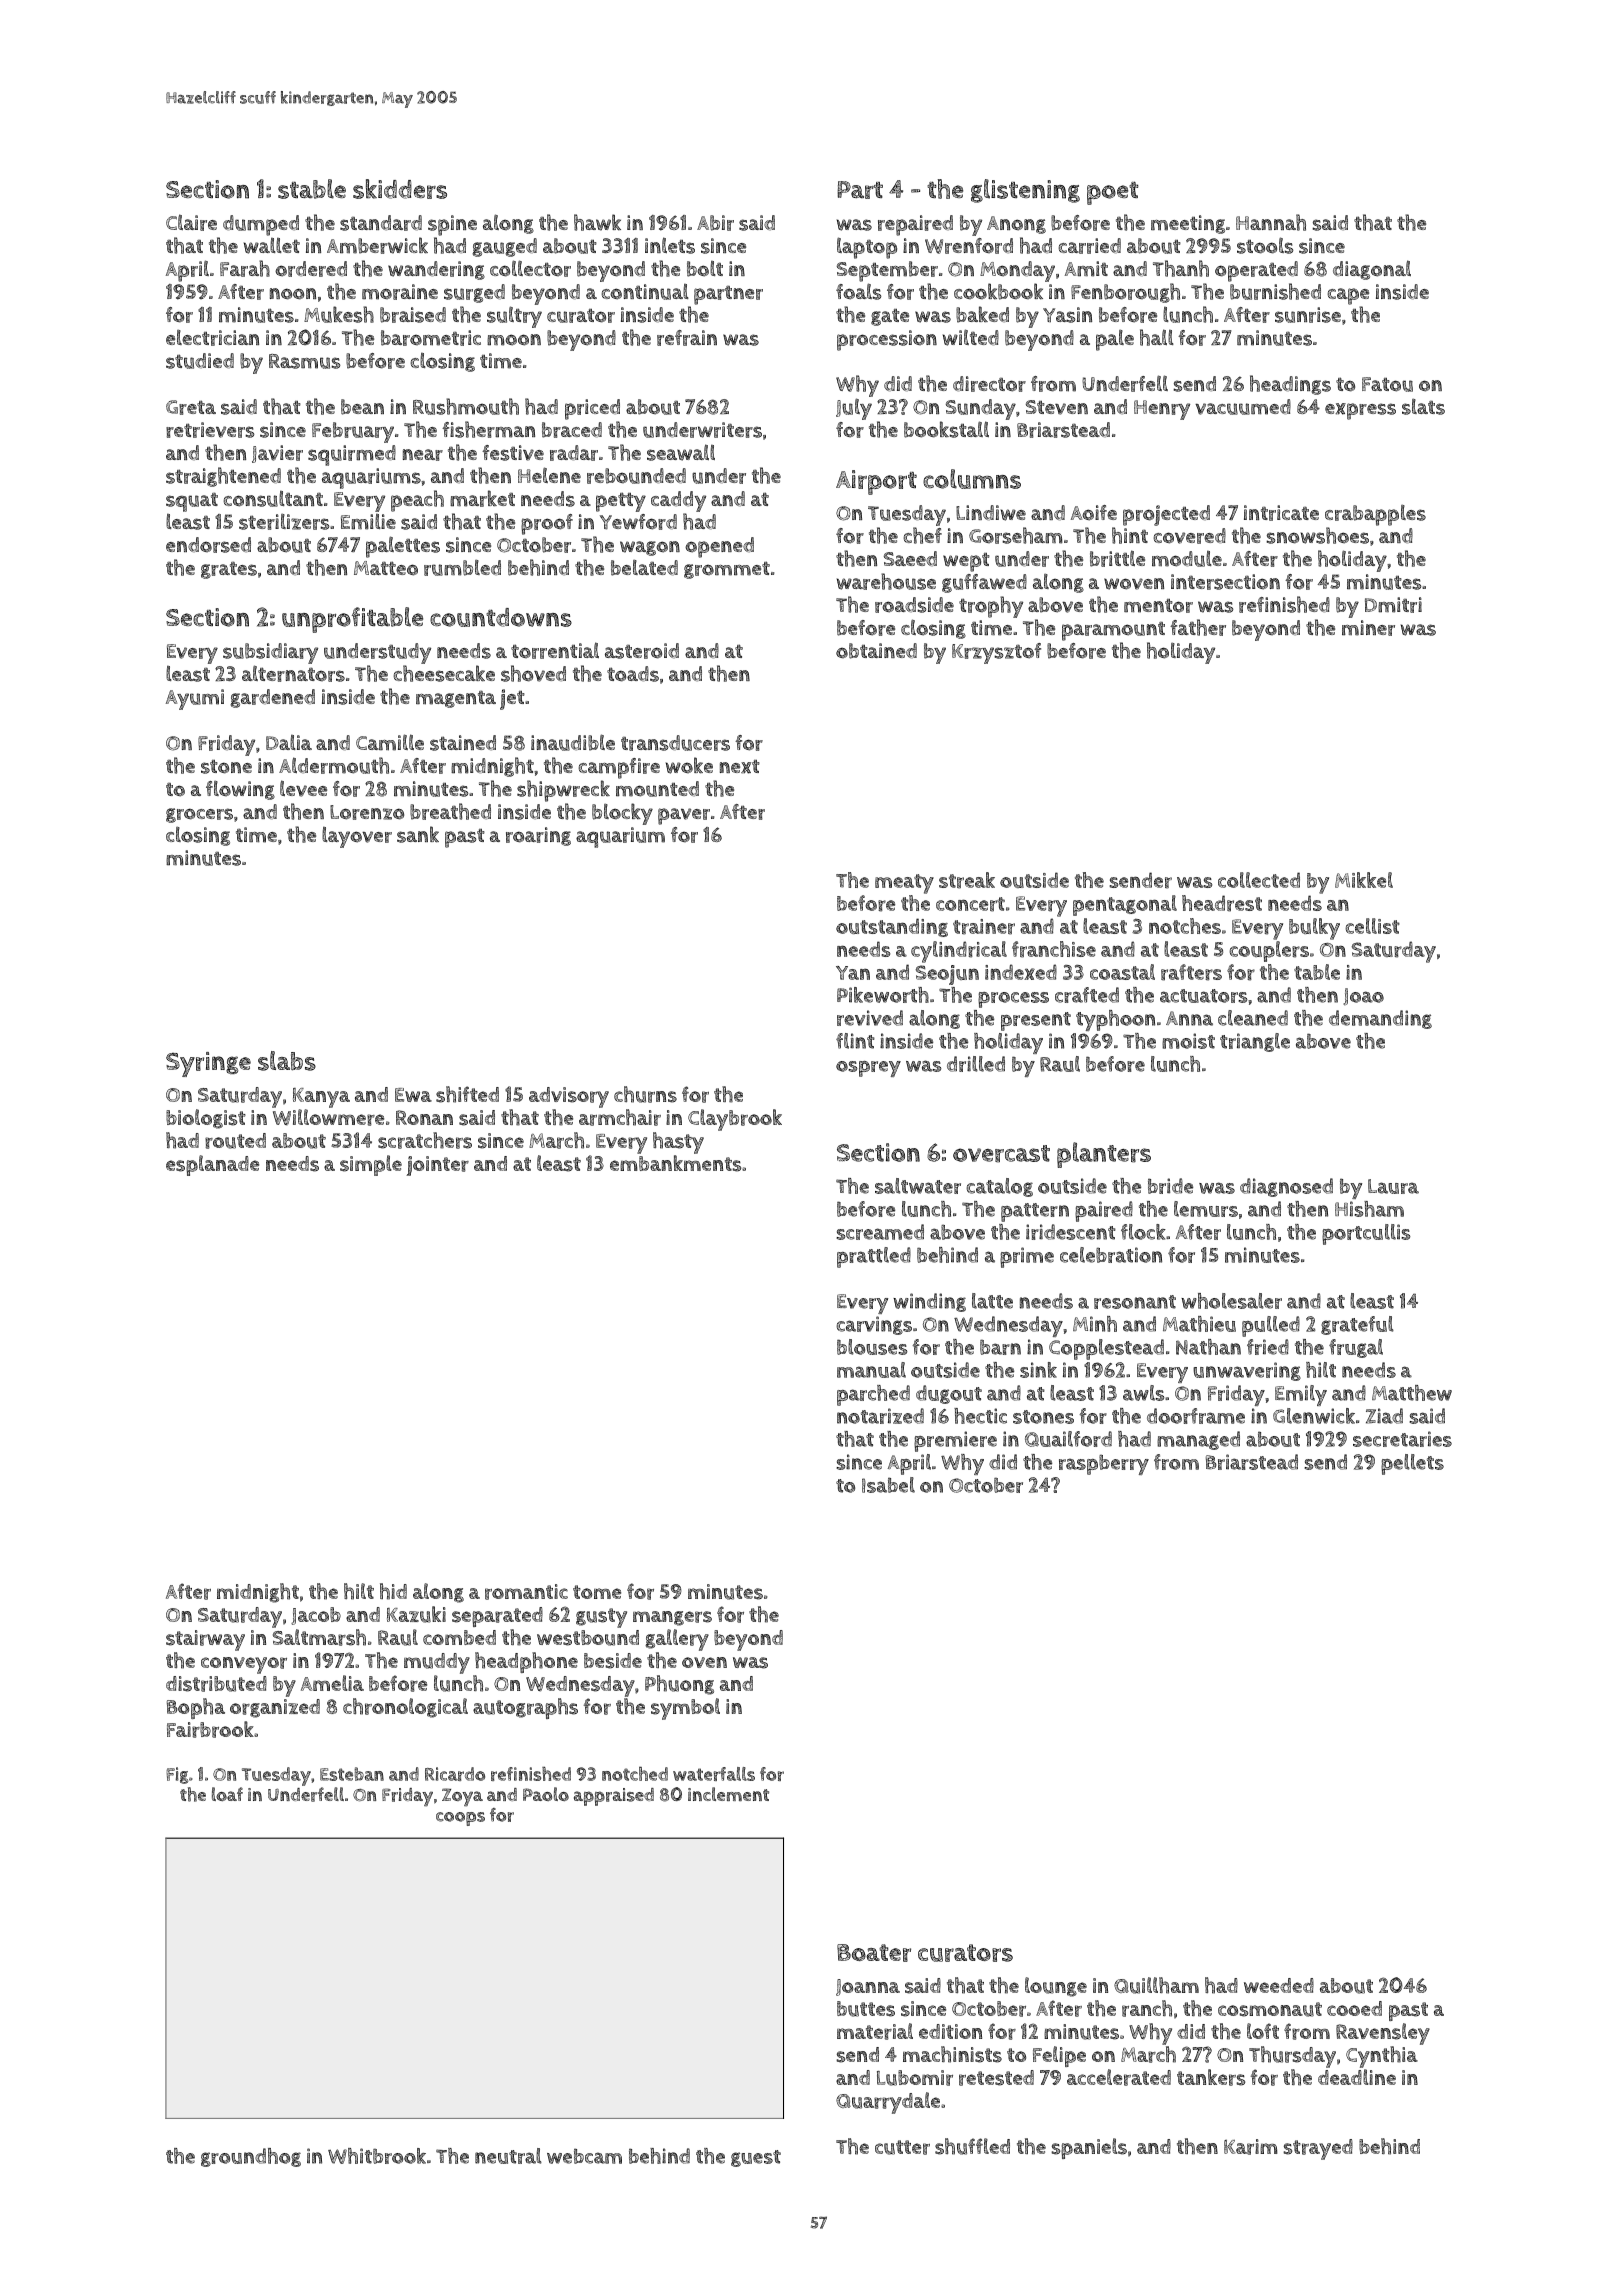 This image has height=2292, width=1620. What do you see at coordinates (339, 314) in the image?
I see `Mukesh` at bounding box center [339, 314].
